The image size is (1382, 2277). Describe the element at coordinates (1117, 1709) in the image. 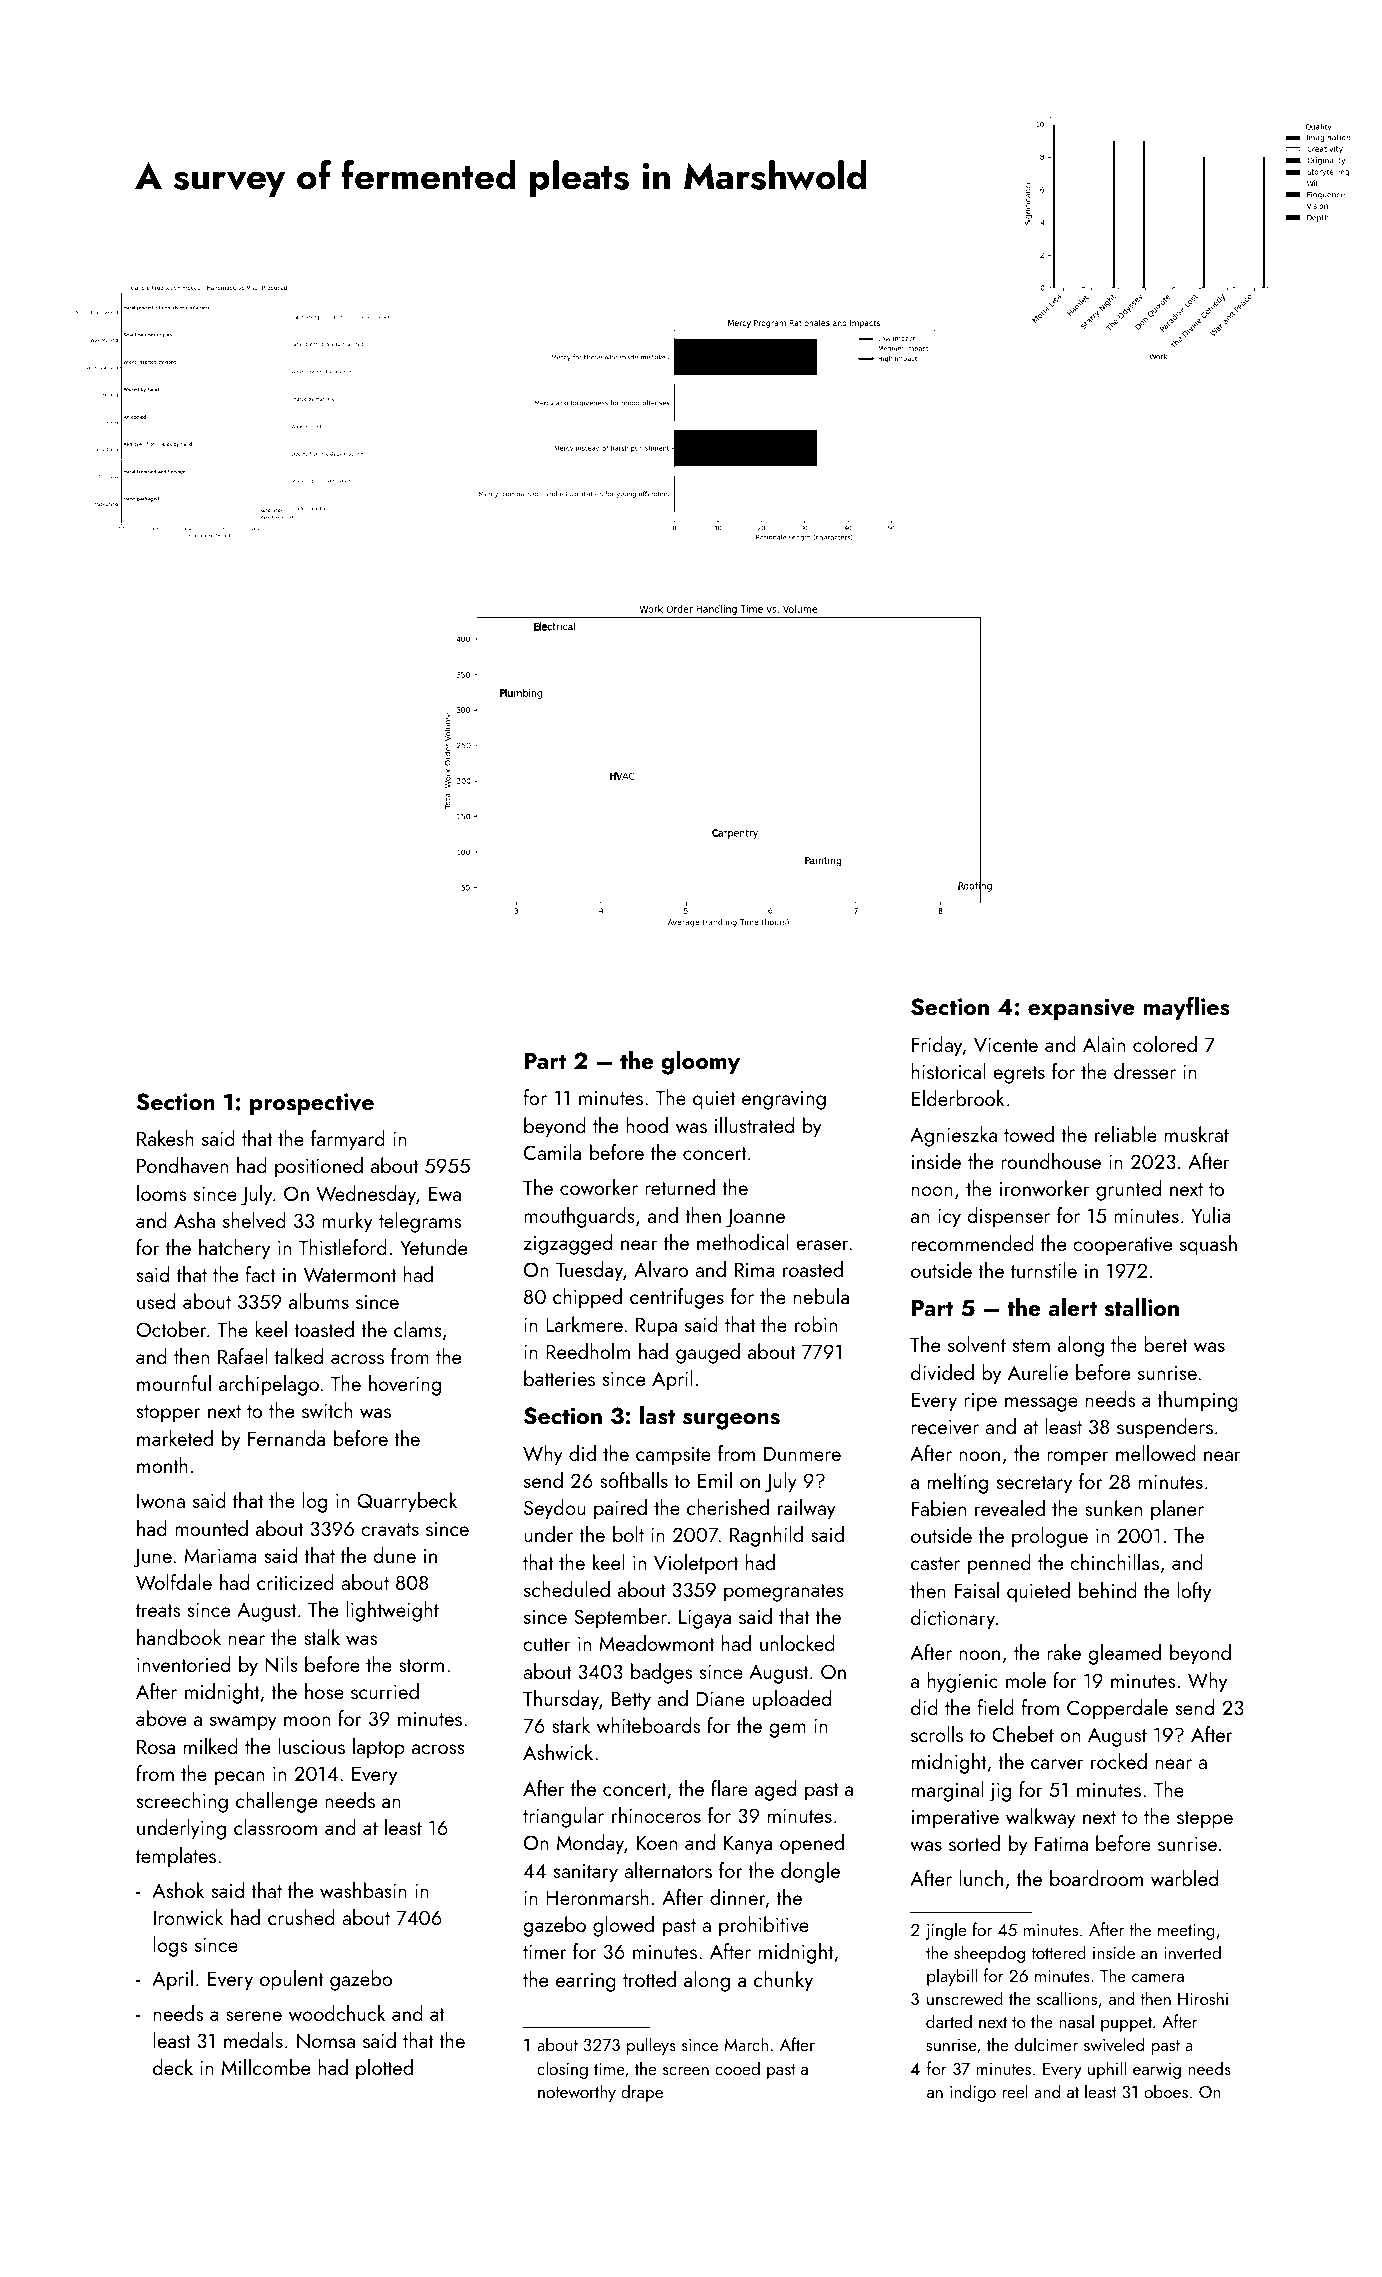

I see `Copperdale` at that location.
